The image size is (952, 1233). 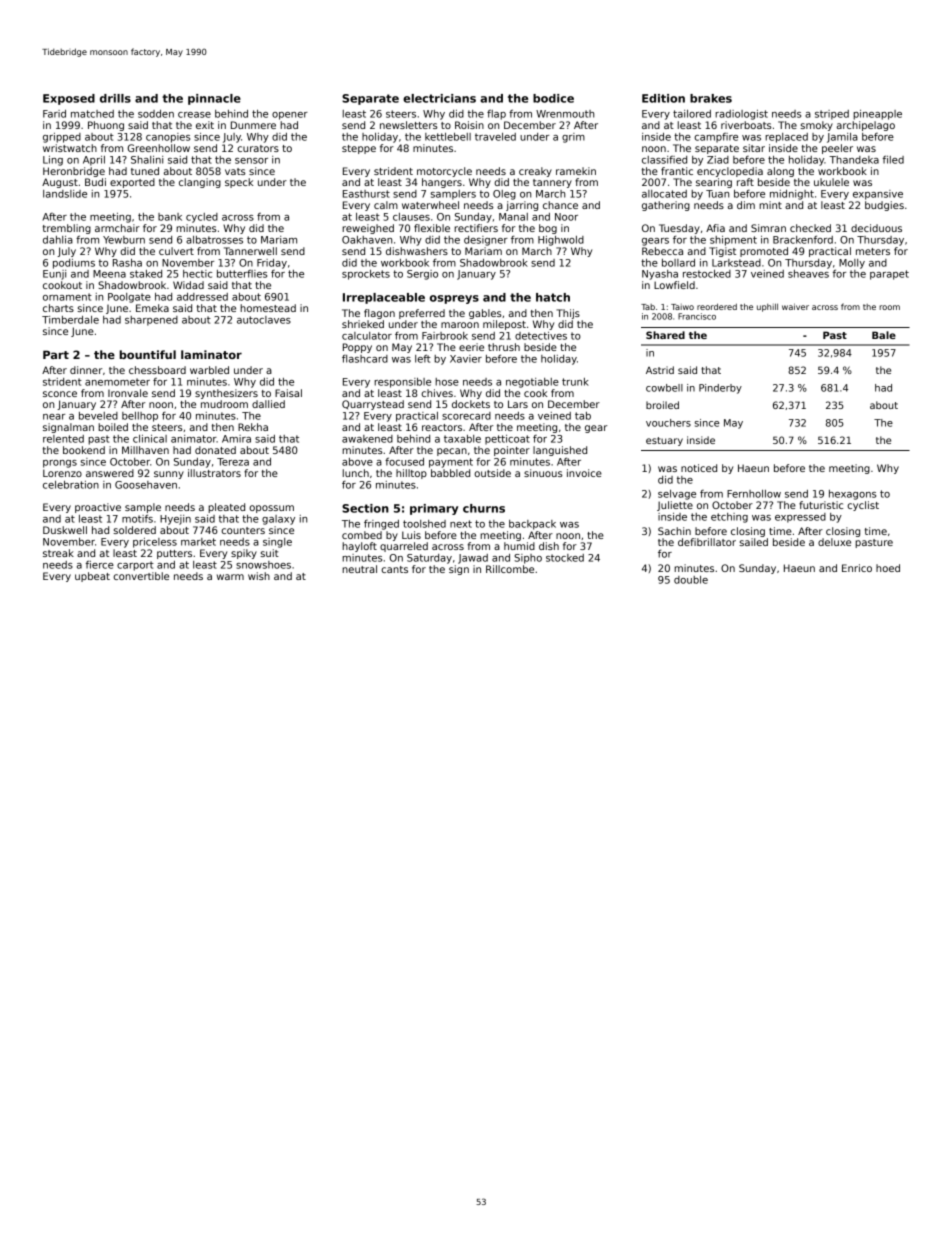 What do you see at coordinates (697, 316) in the screenshot?
I see `Francisco` at bounding box center [697, 316].
